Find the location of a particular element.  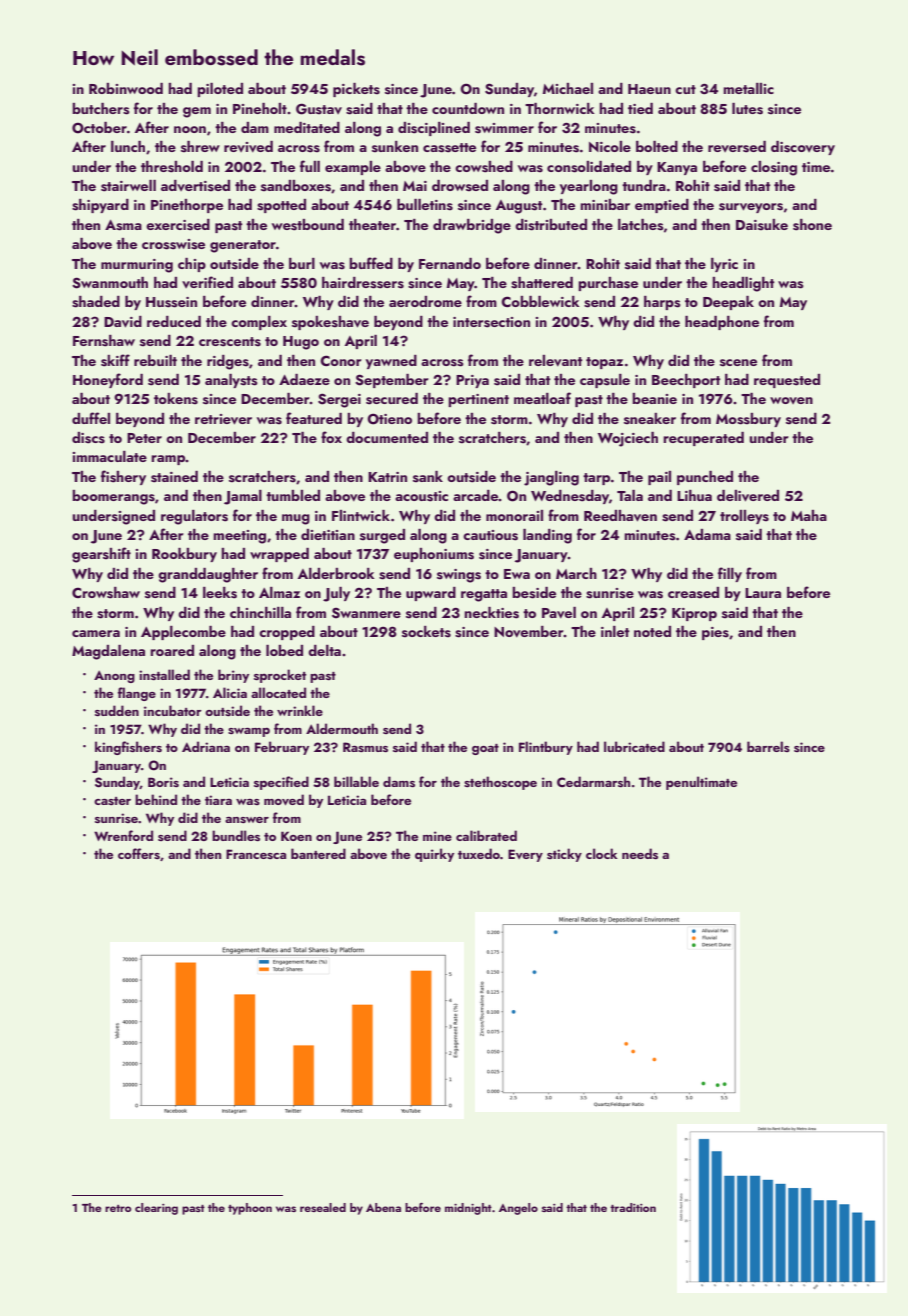

penultimate is located at coordinates (701, 783).
